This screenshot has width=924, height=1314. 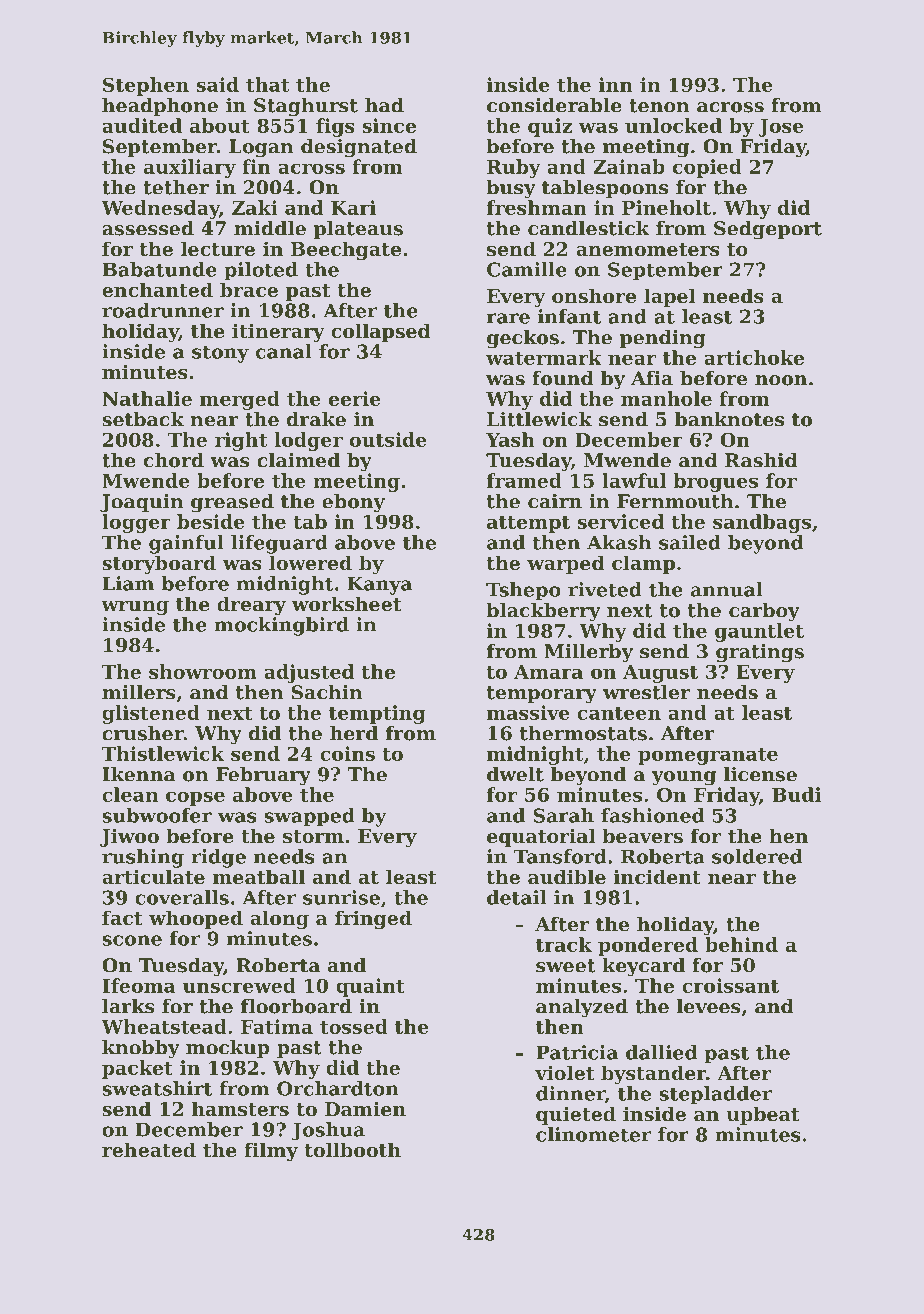 I want to click on Amara, so click(x=548, y=672).
